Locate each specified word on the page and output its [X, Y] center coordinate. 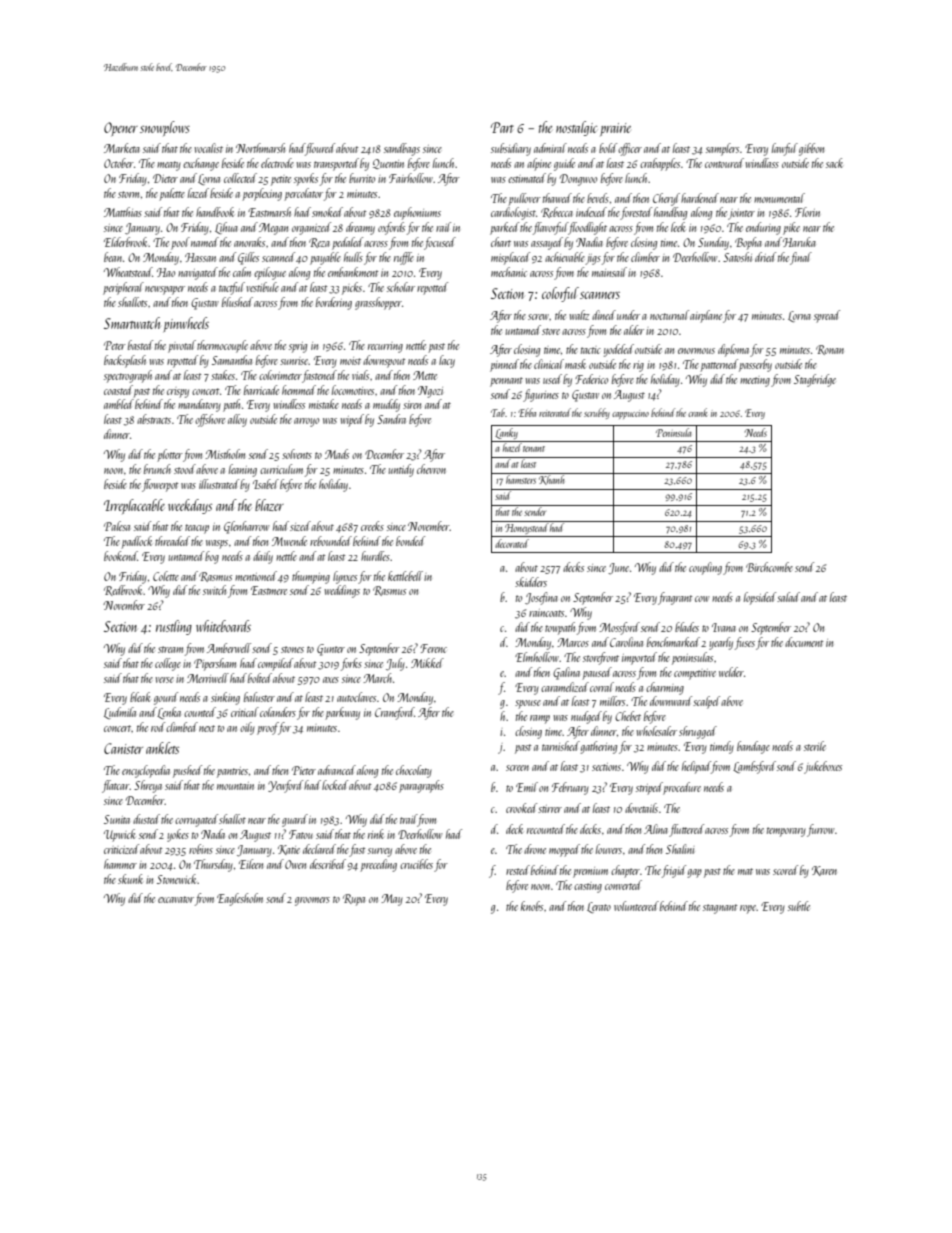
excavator [176, 899]
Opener [121, 129]
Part [502, 127]
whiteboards [223, 626]
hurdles [375, 556]
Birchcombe [769, 567]
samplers [722, 149]
